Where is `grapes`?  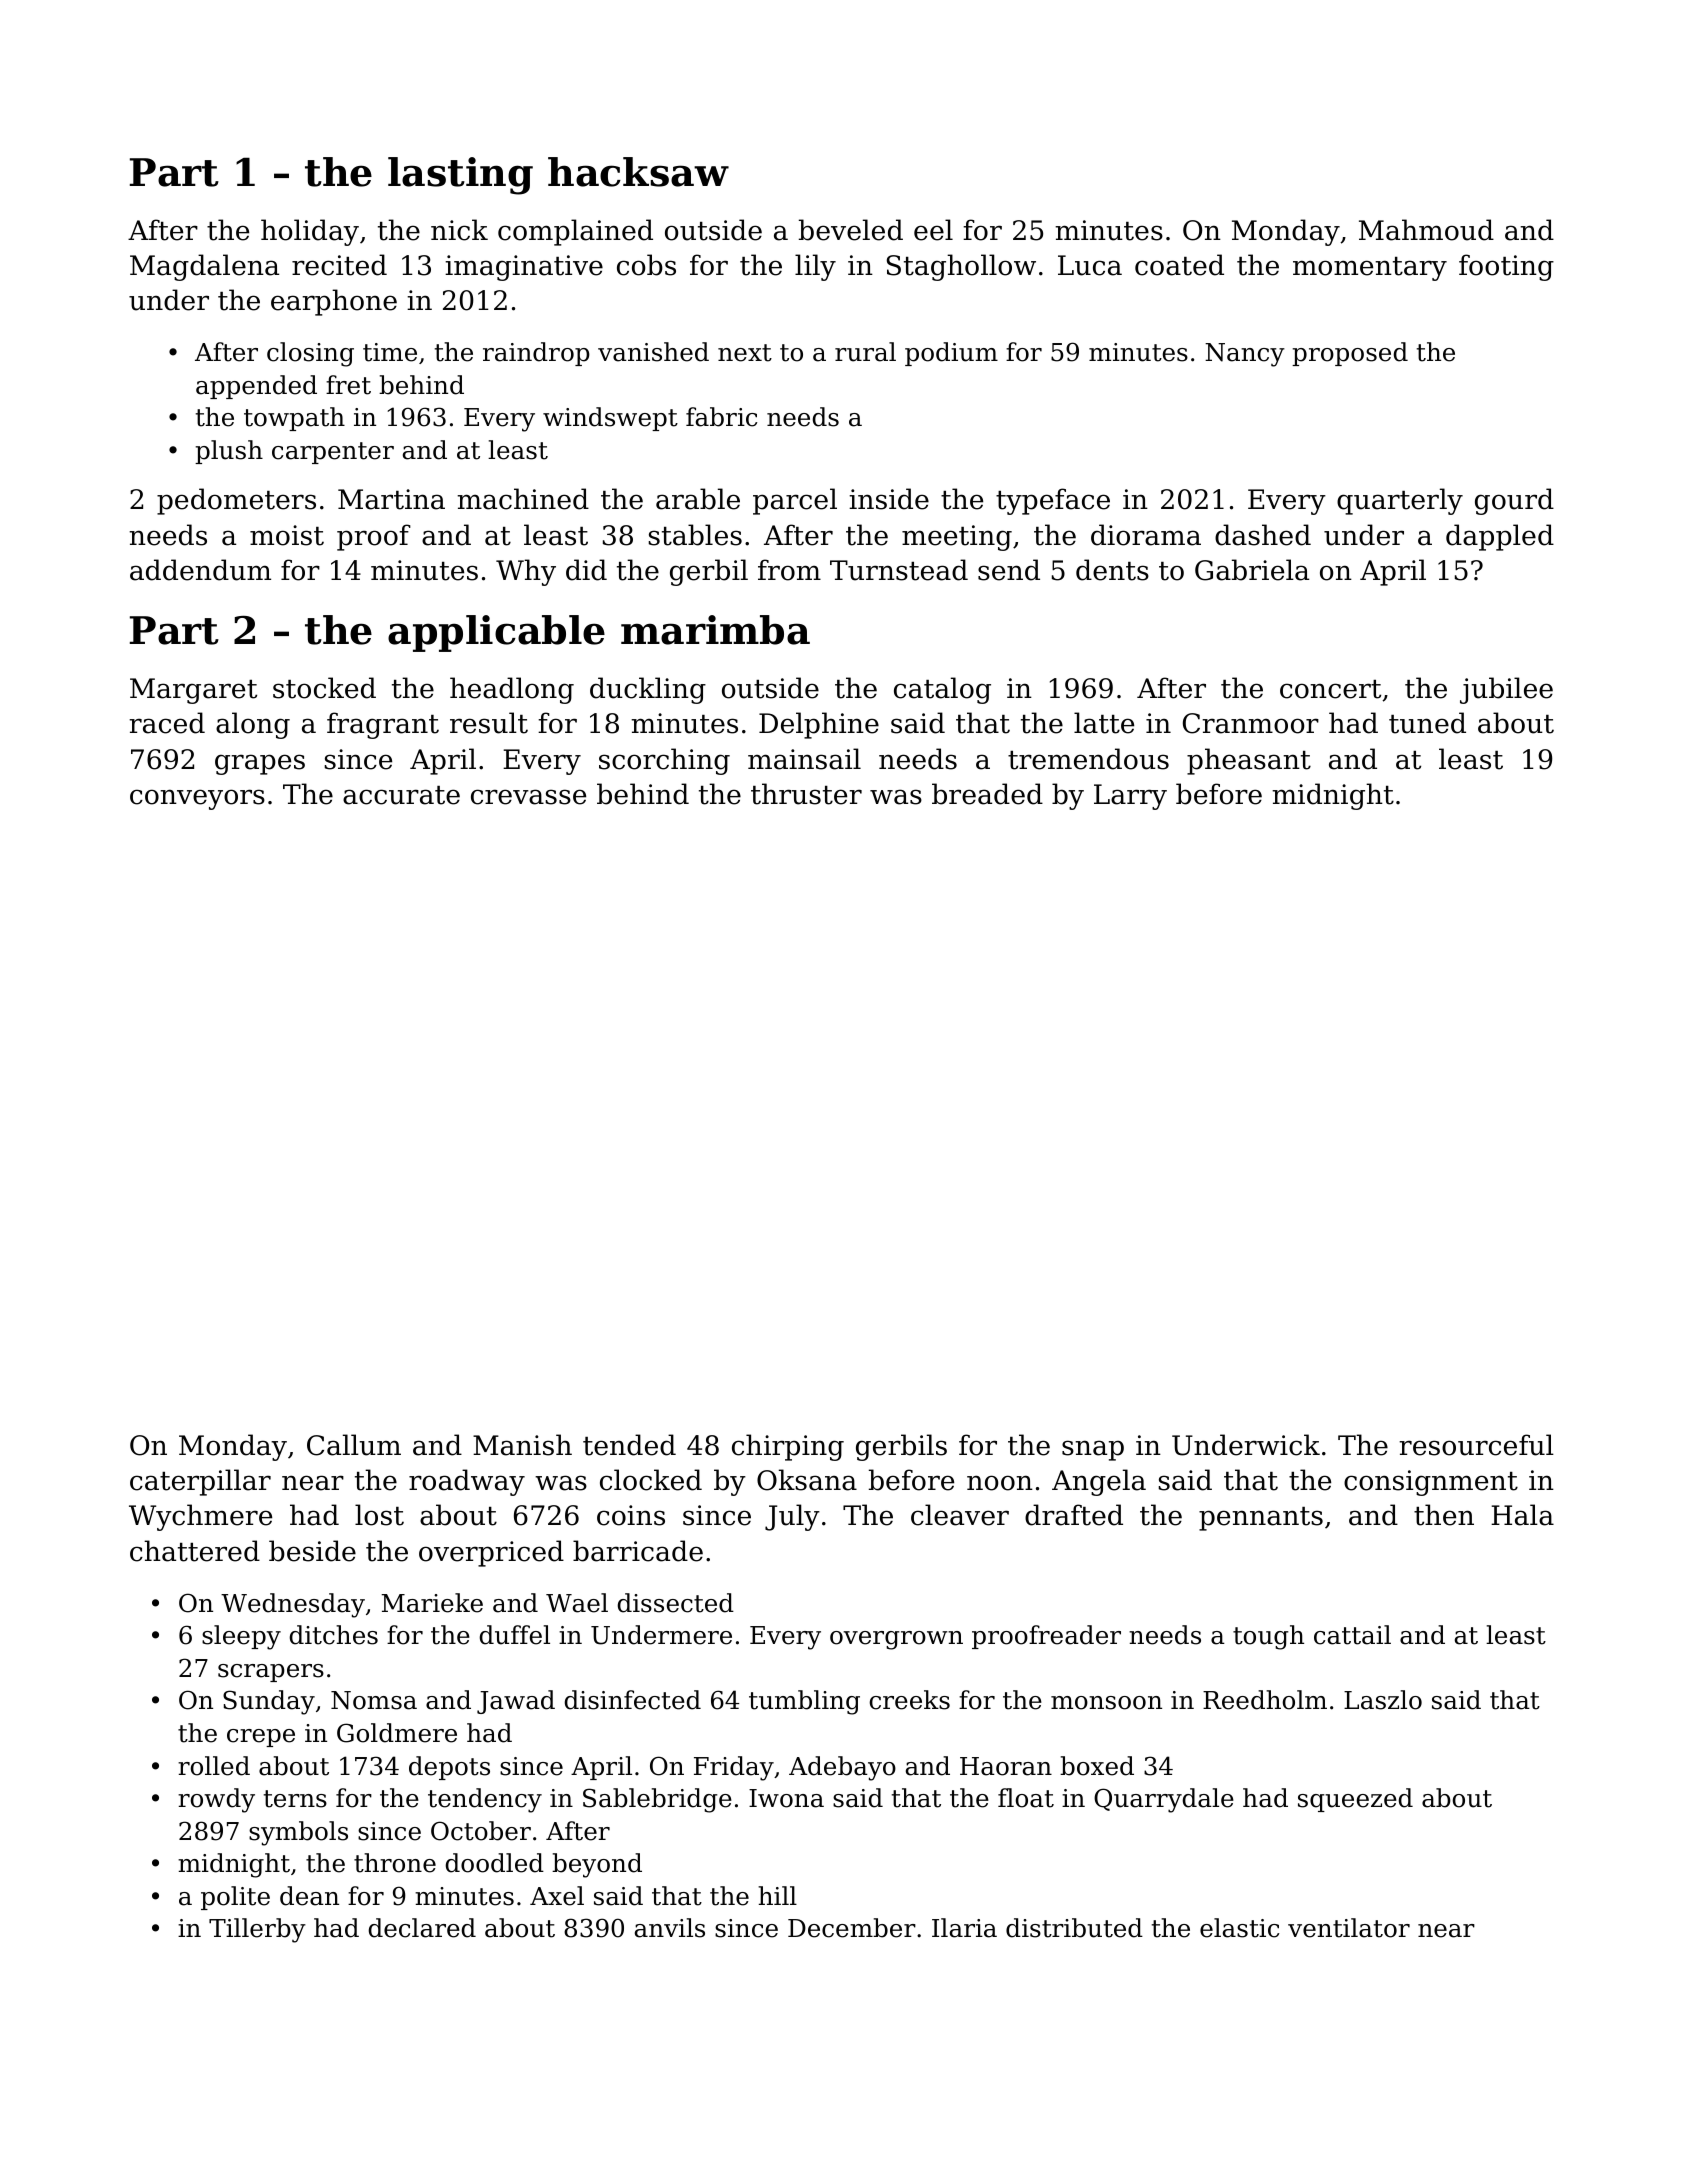
grapes is located at coordinates (260, 764).
